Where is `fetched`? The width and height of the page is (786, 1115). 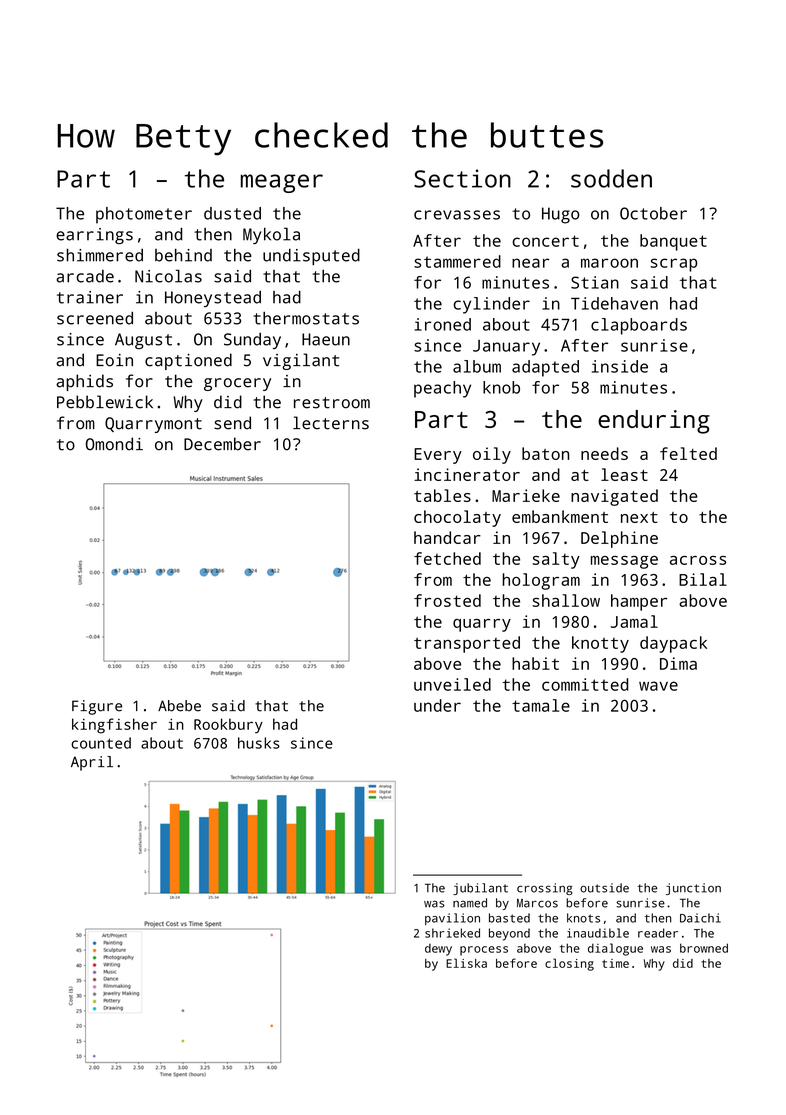 fetched is located at coordinates (447, 558).
